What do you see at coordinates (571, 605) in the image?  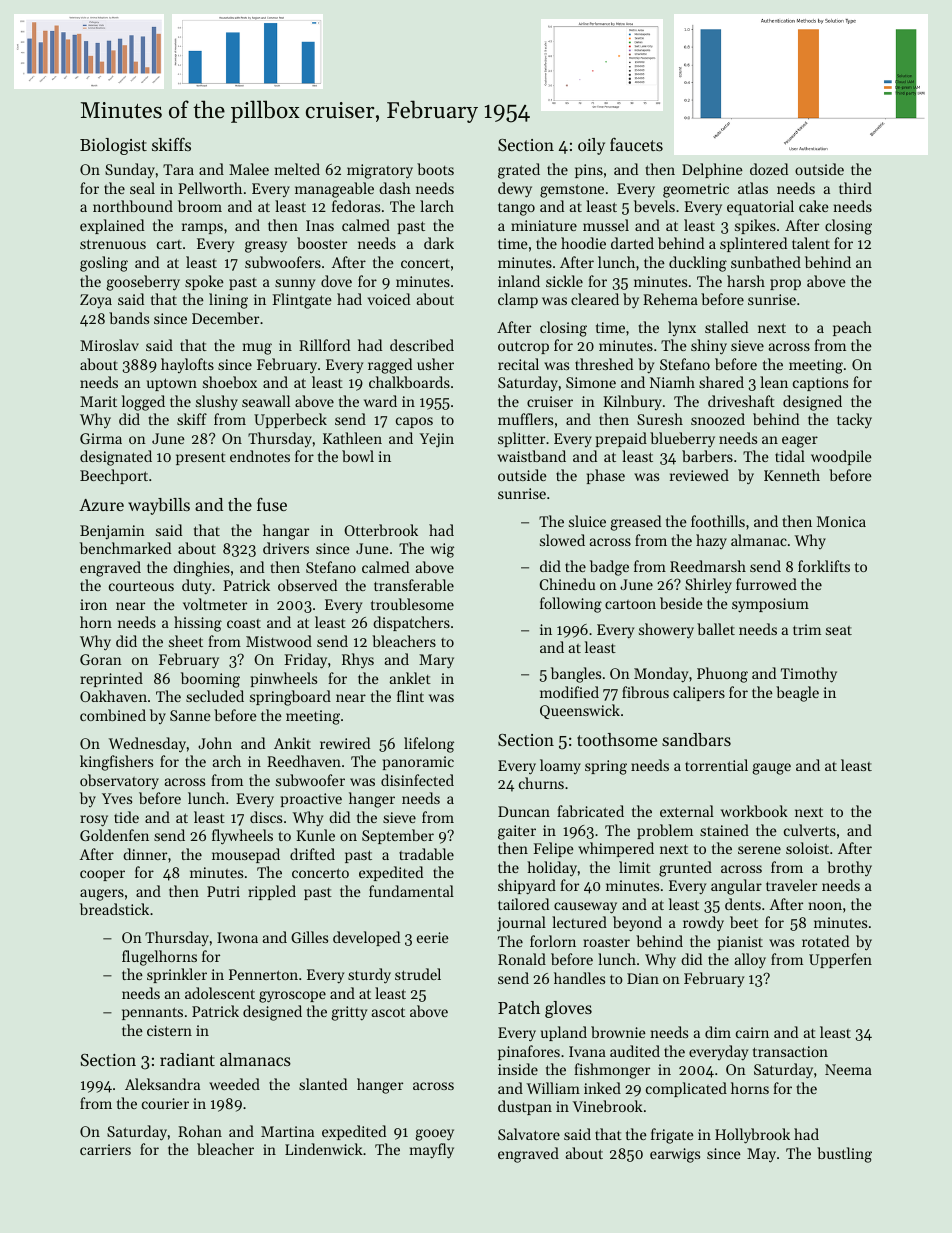 I see `following` at bounding box center [571, 605].
